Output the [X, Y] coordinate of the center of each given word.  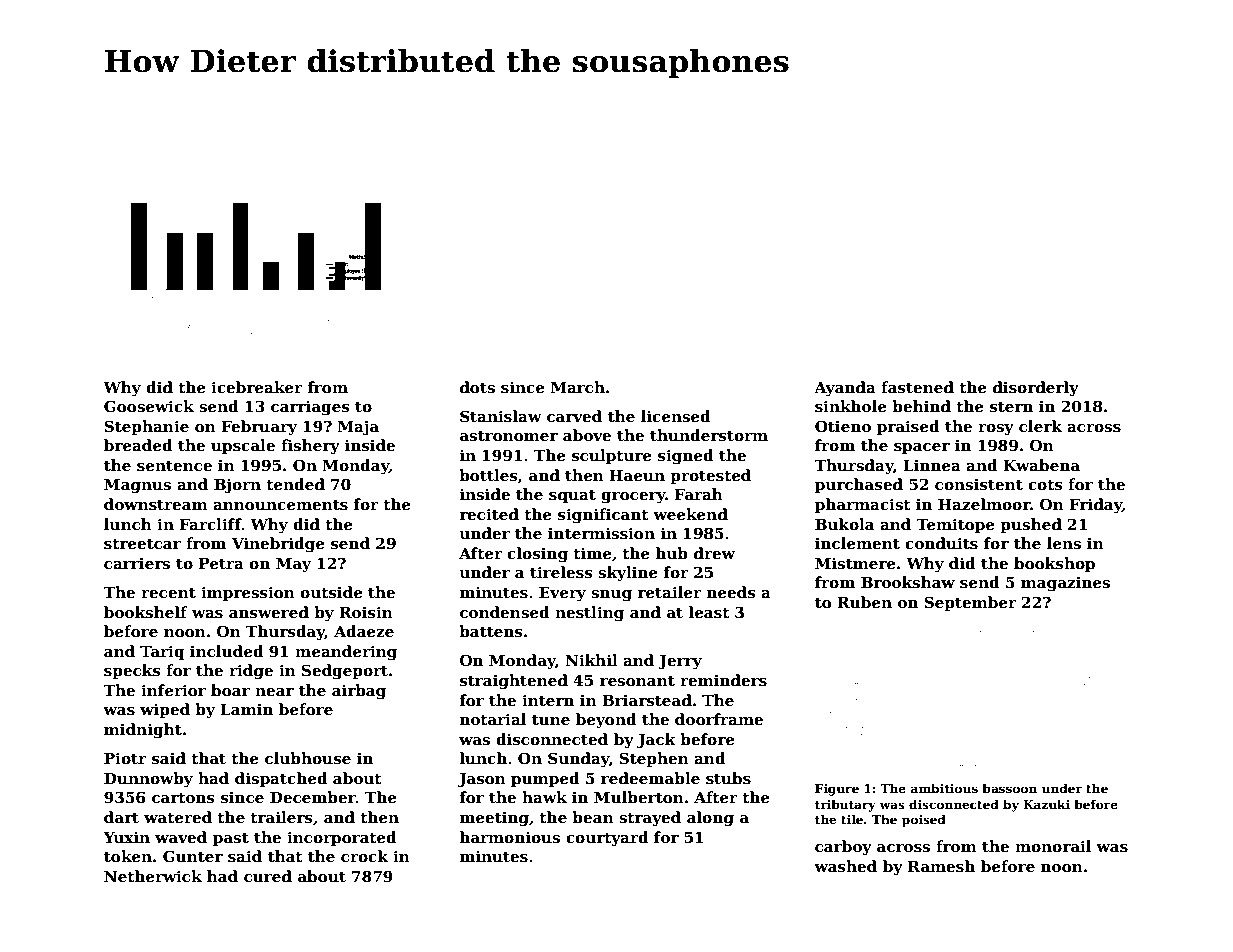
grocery [633, 498]
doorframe [719, 719]
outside [331, 592]
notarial [493, 719]
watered [178, 817]
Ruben [864, 602]
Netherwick [153, 876]
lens [1064, 543]
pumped [545, 779]
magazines [1065, 584]
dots [477, 387]
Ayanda [845, 389]
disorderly [1036, 389]
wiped [165, 710]
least [709, 612]
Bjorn [237, 486]
